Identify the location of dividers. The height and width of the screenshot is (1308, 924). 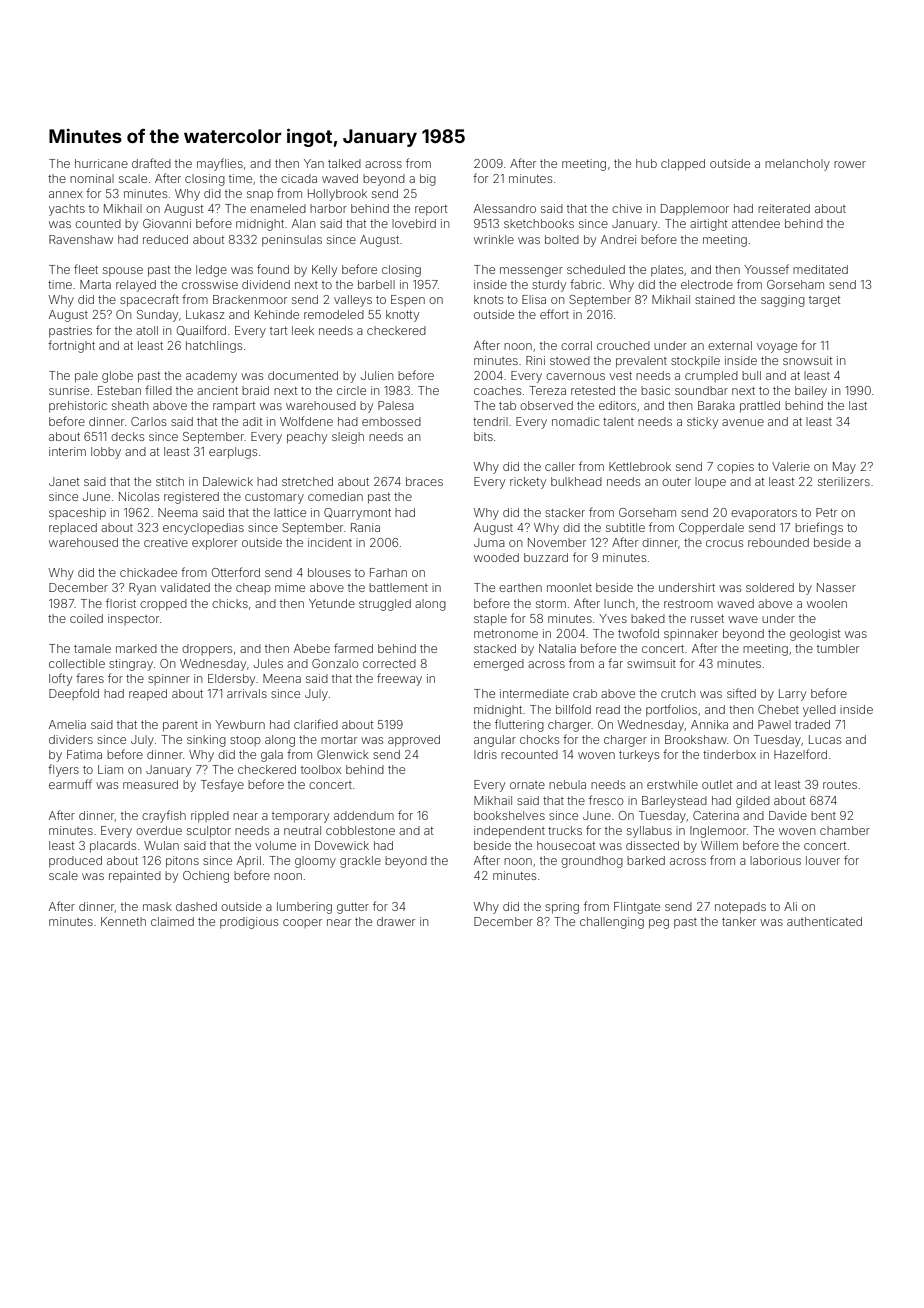
(71, 739).
